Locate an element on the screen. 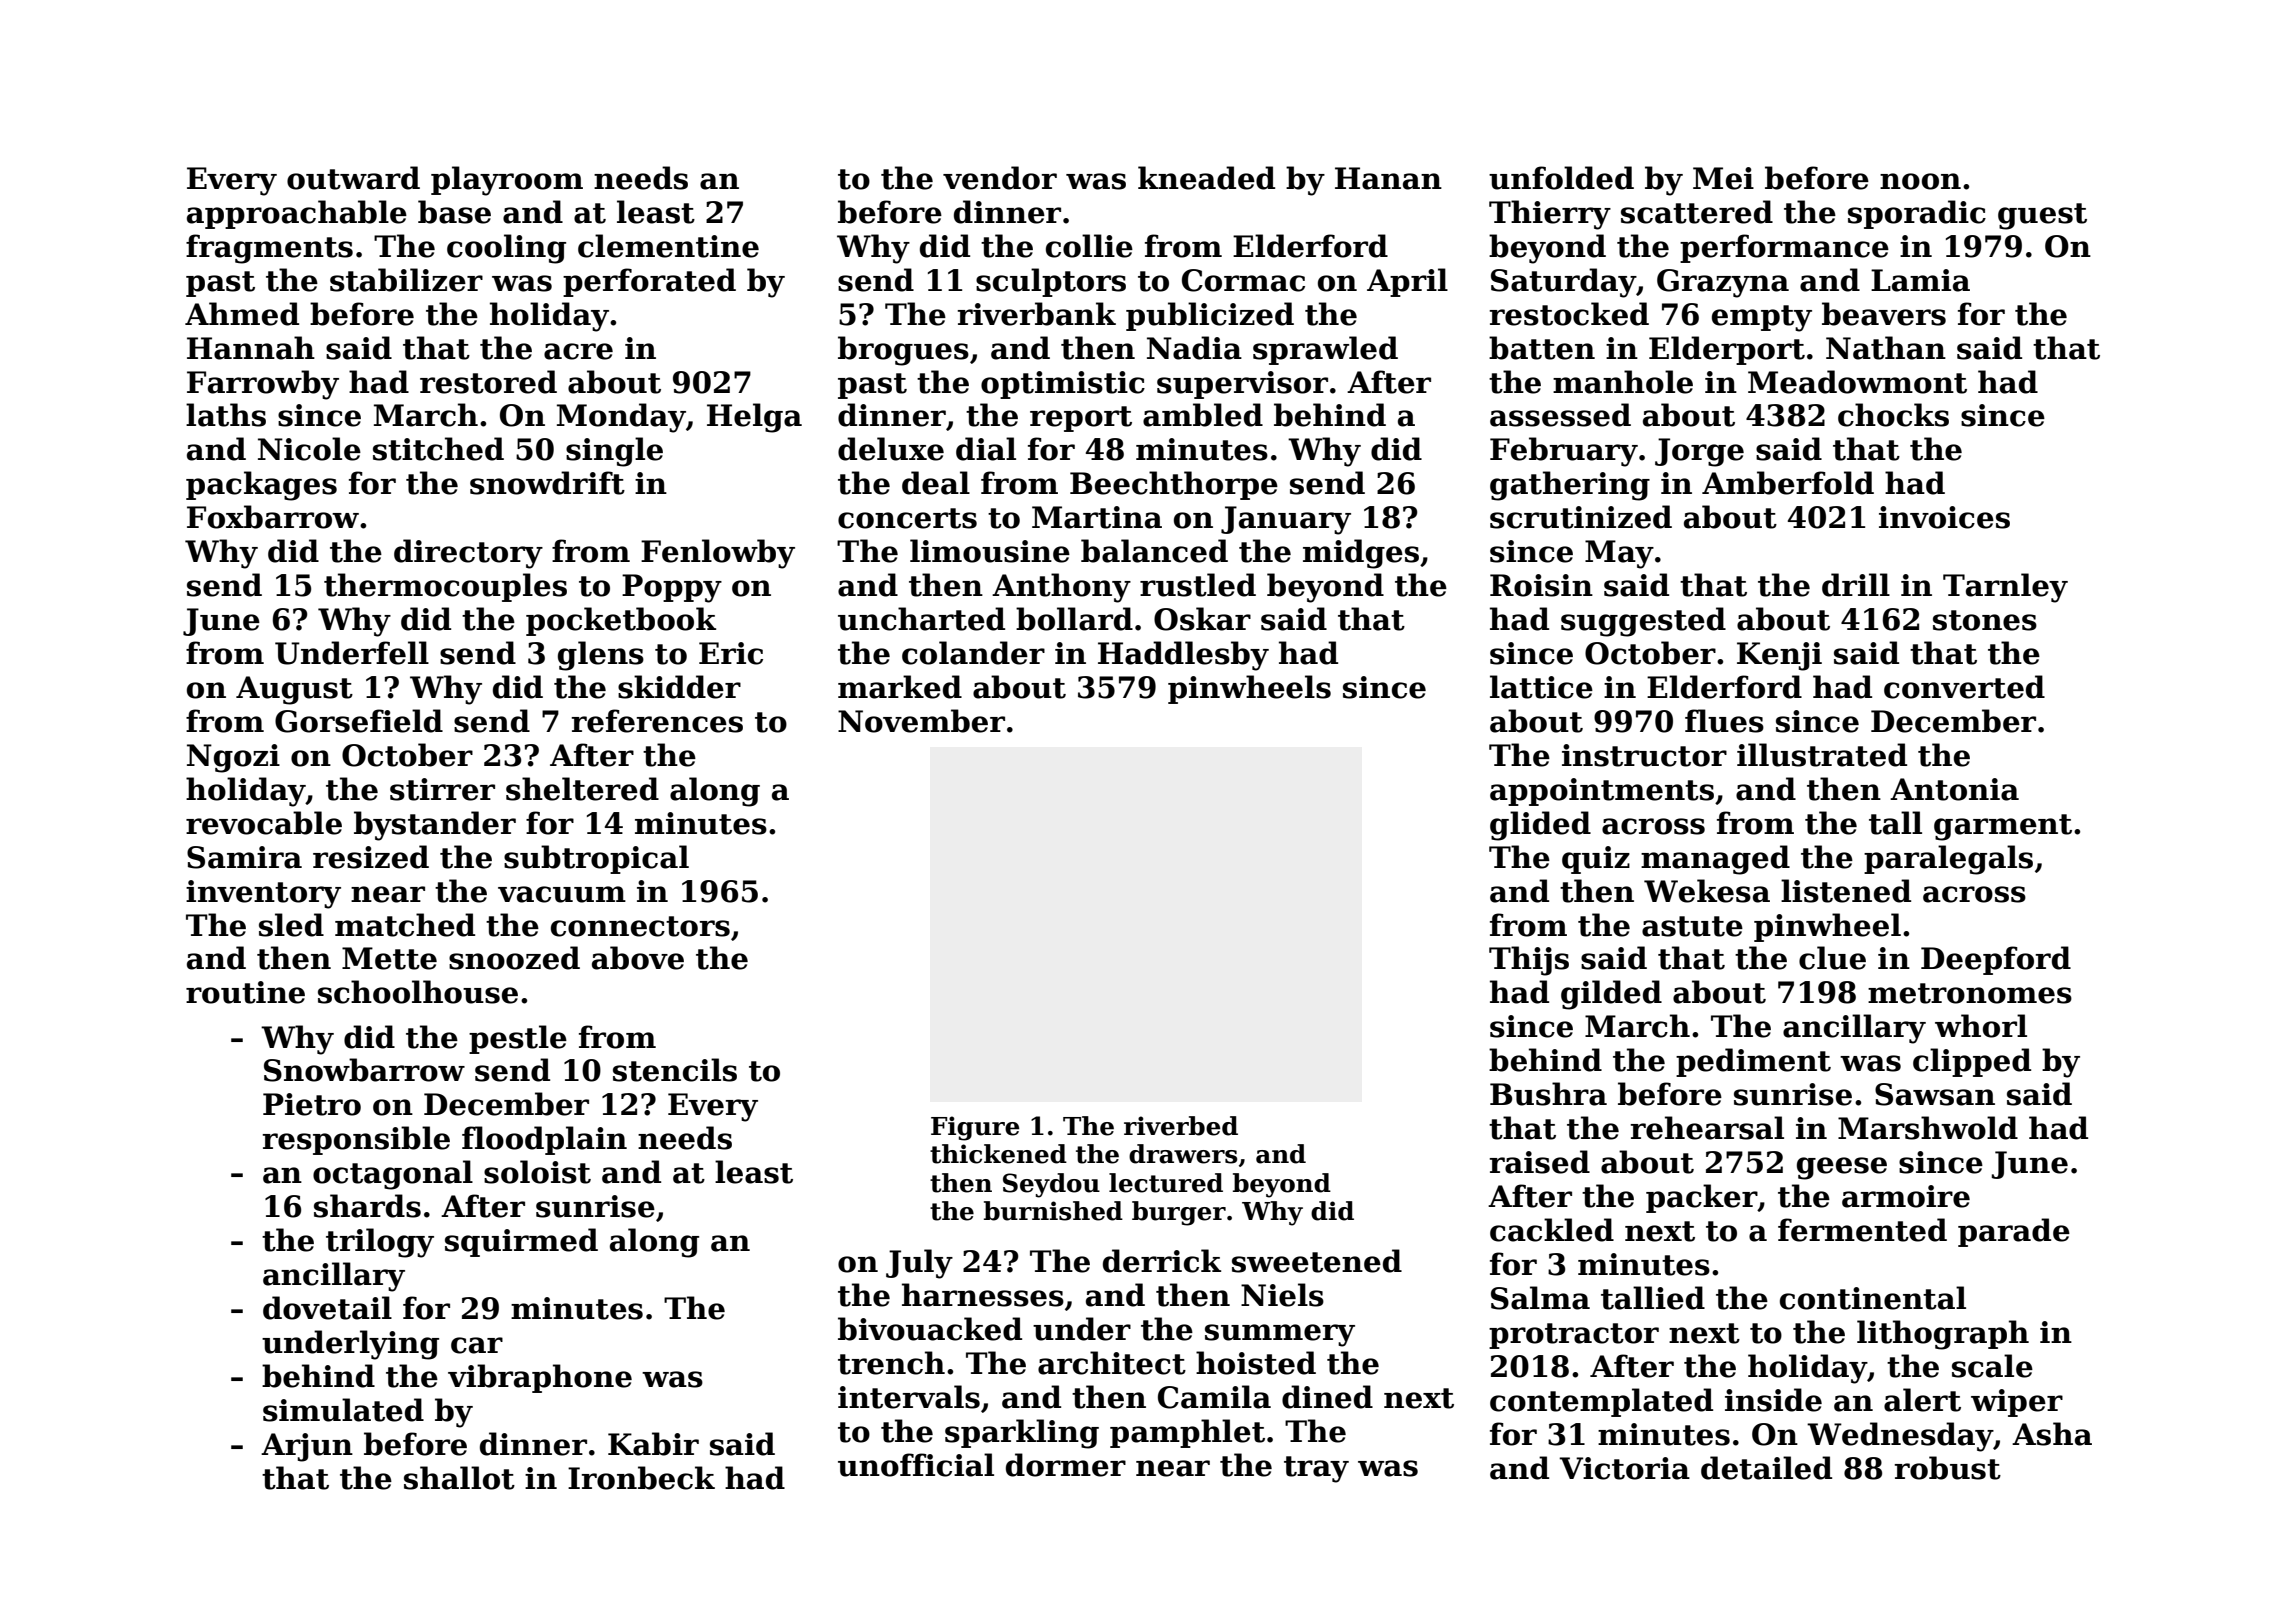  Thierry is located at coordinates (1550, 215).
